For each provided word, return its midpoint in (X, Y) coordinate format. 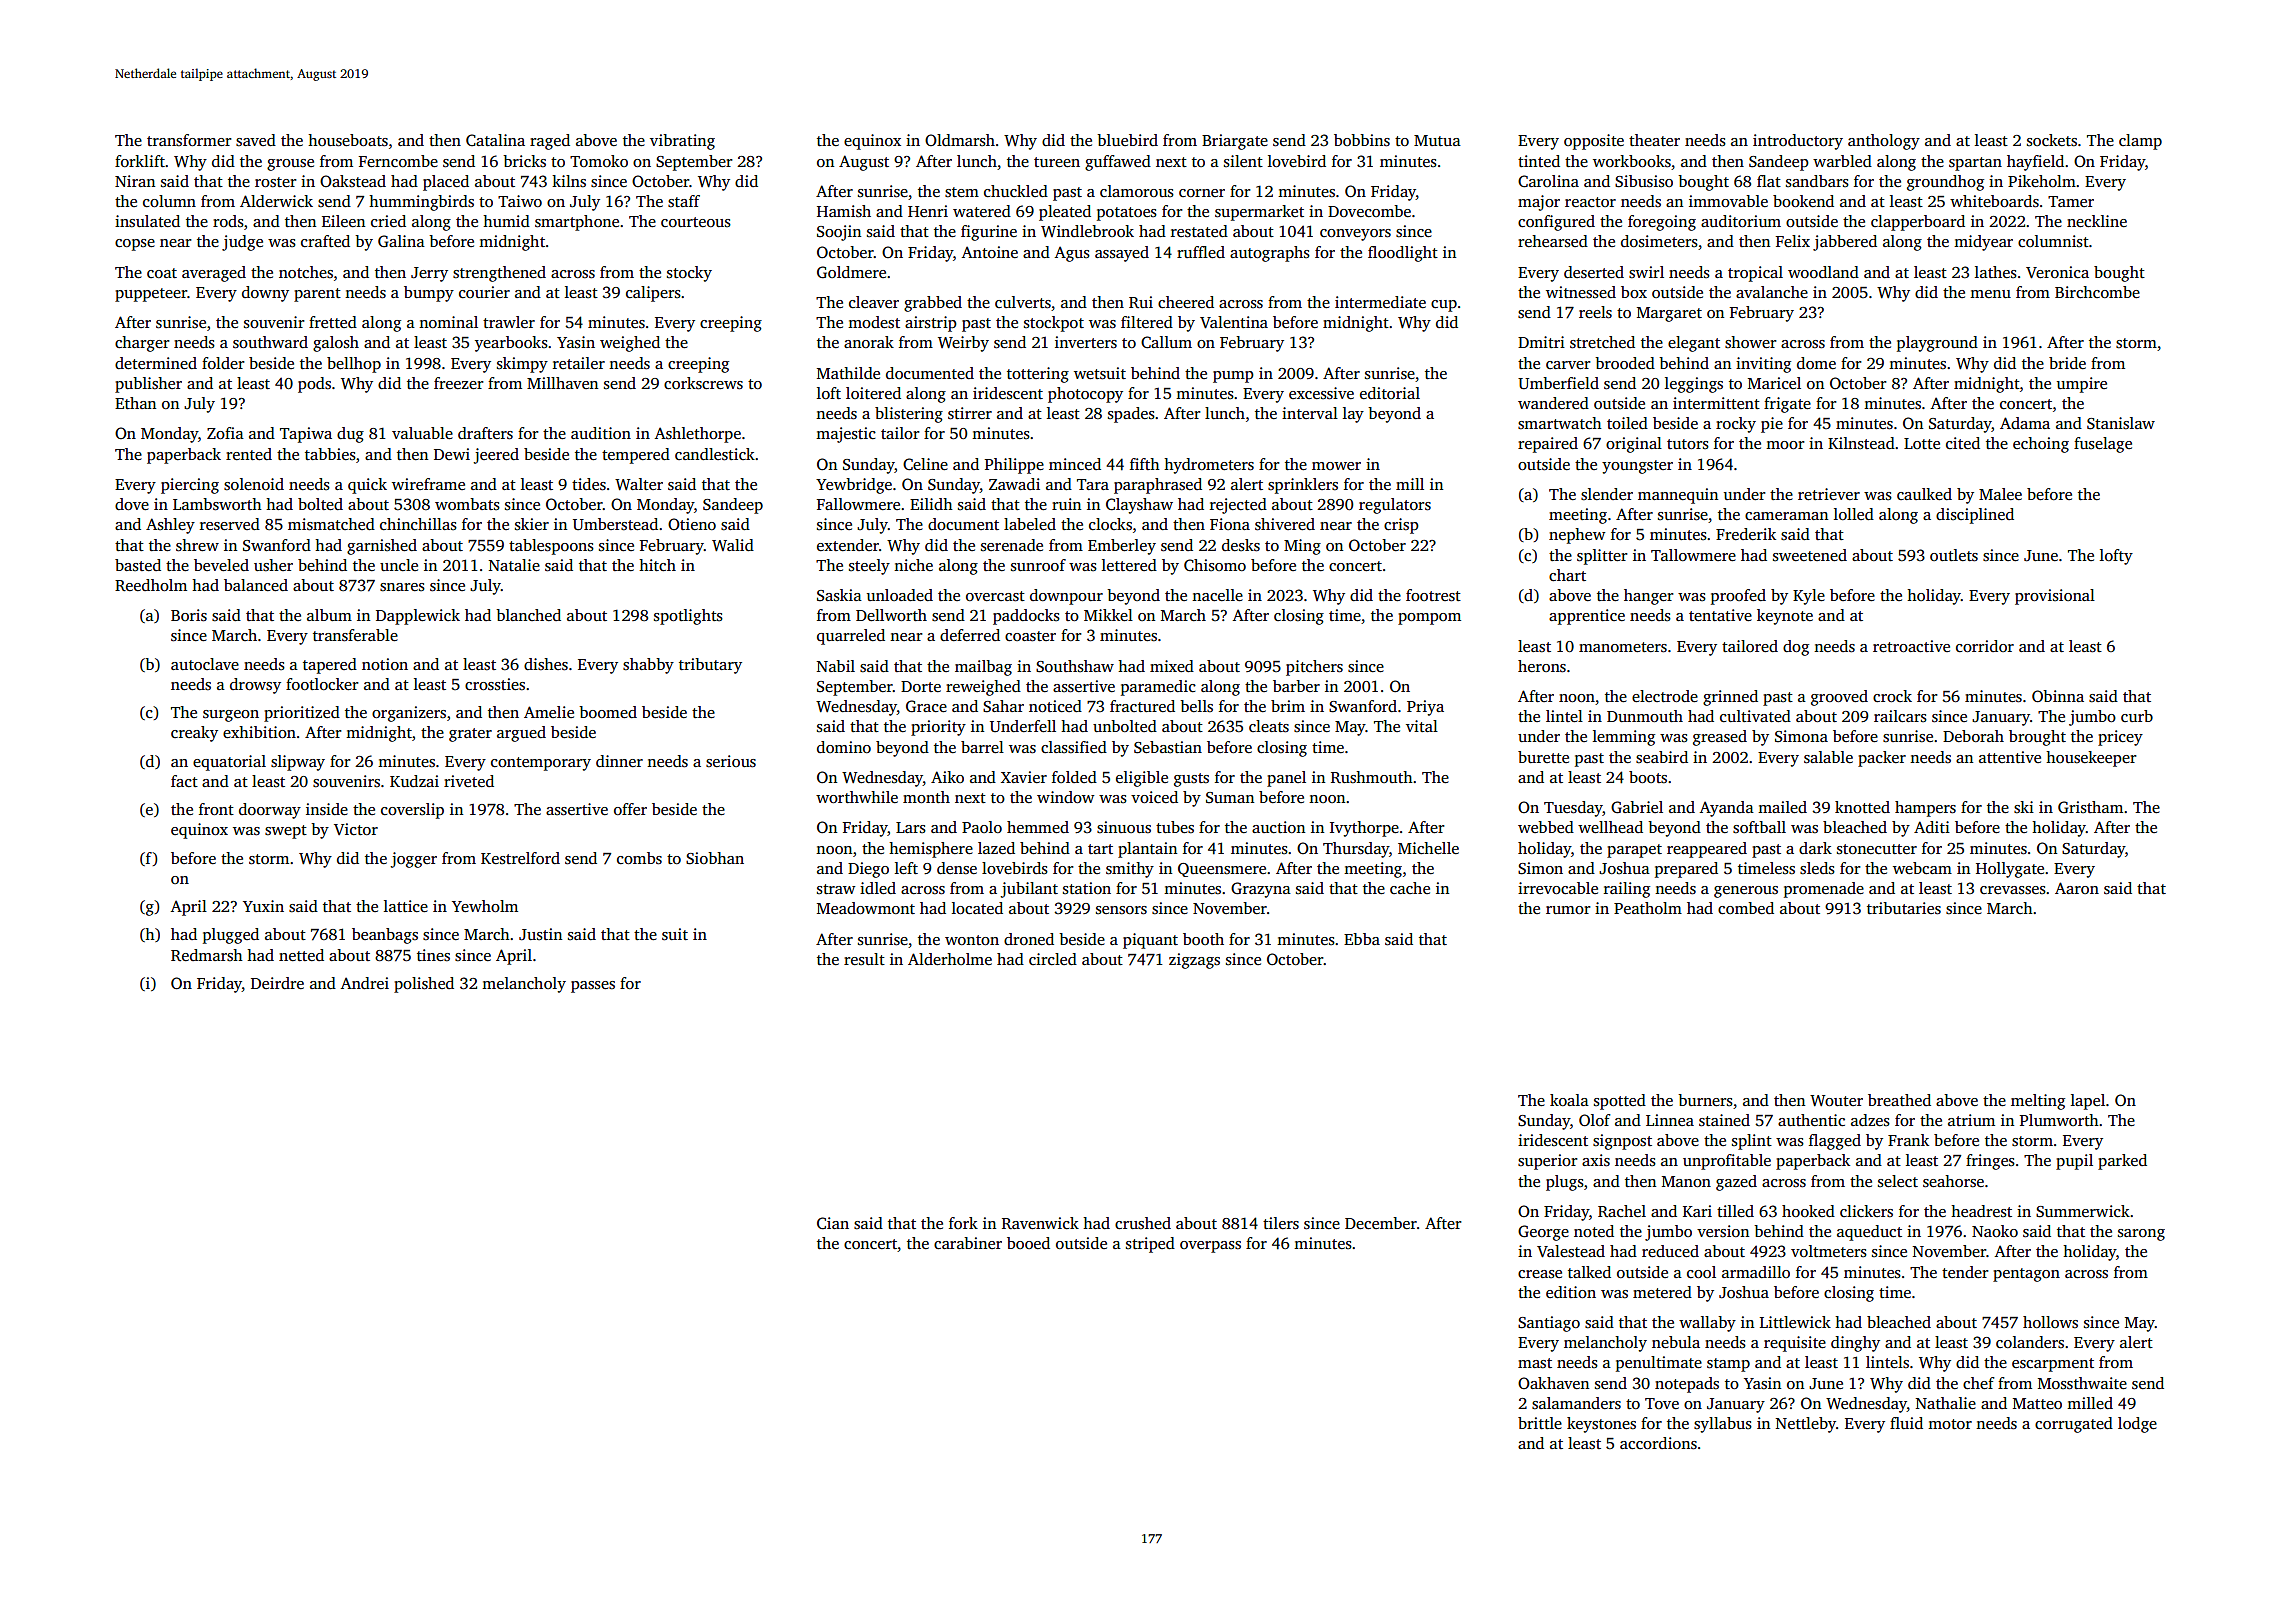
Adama (2025, 423)
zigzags (1194, 961)
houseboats (348, 140)
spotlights (688, 617)
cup (1444, 306)
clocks (1110, 524)
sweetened (1810, 555)
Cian (833, 1223)
